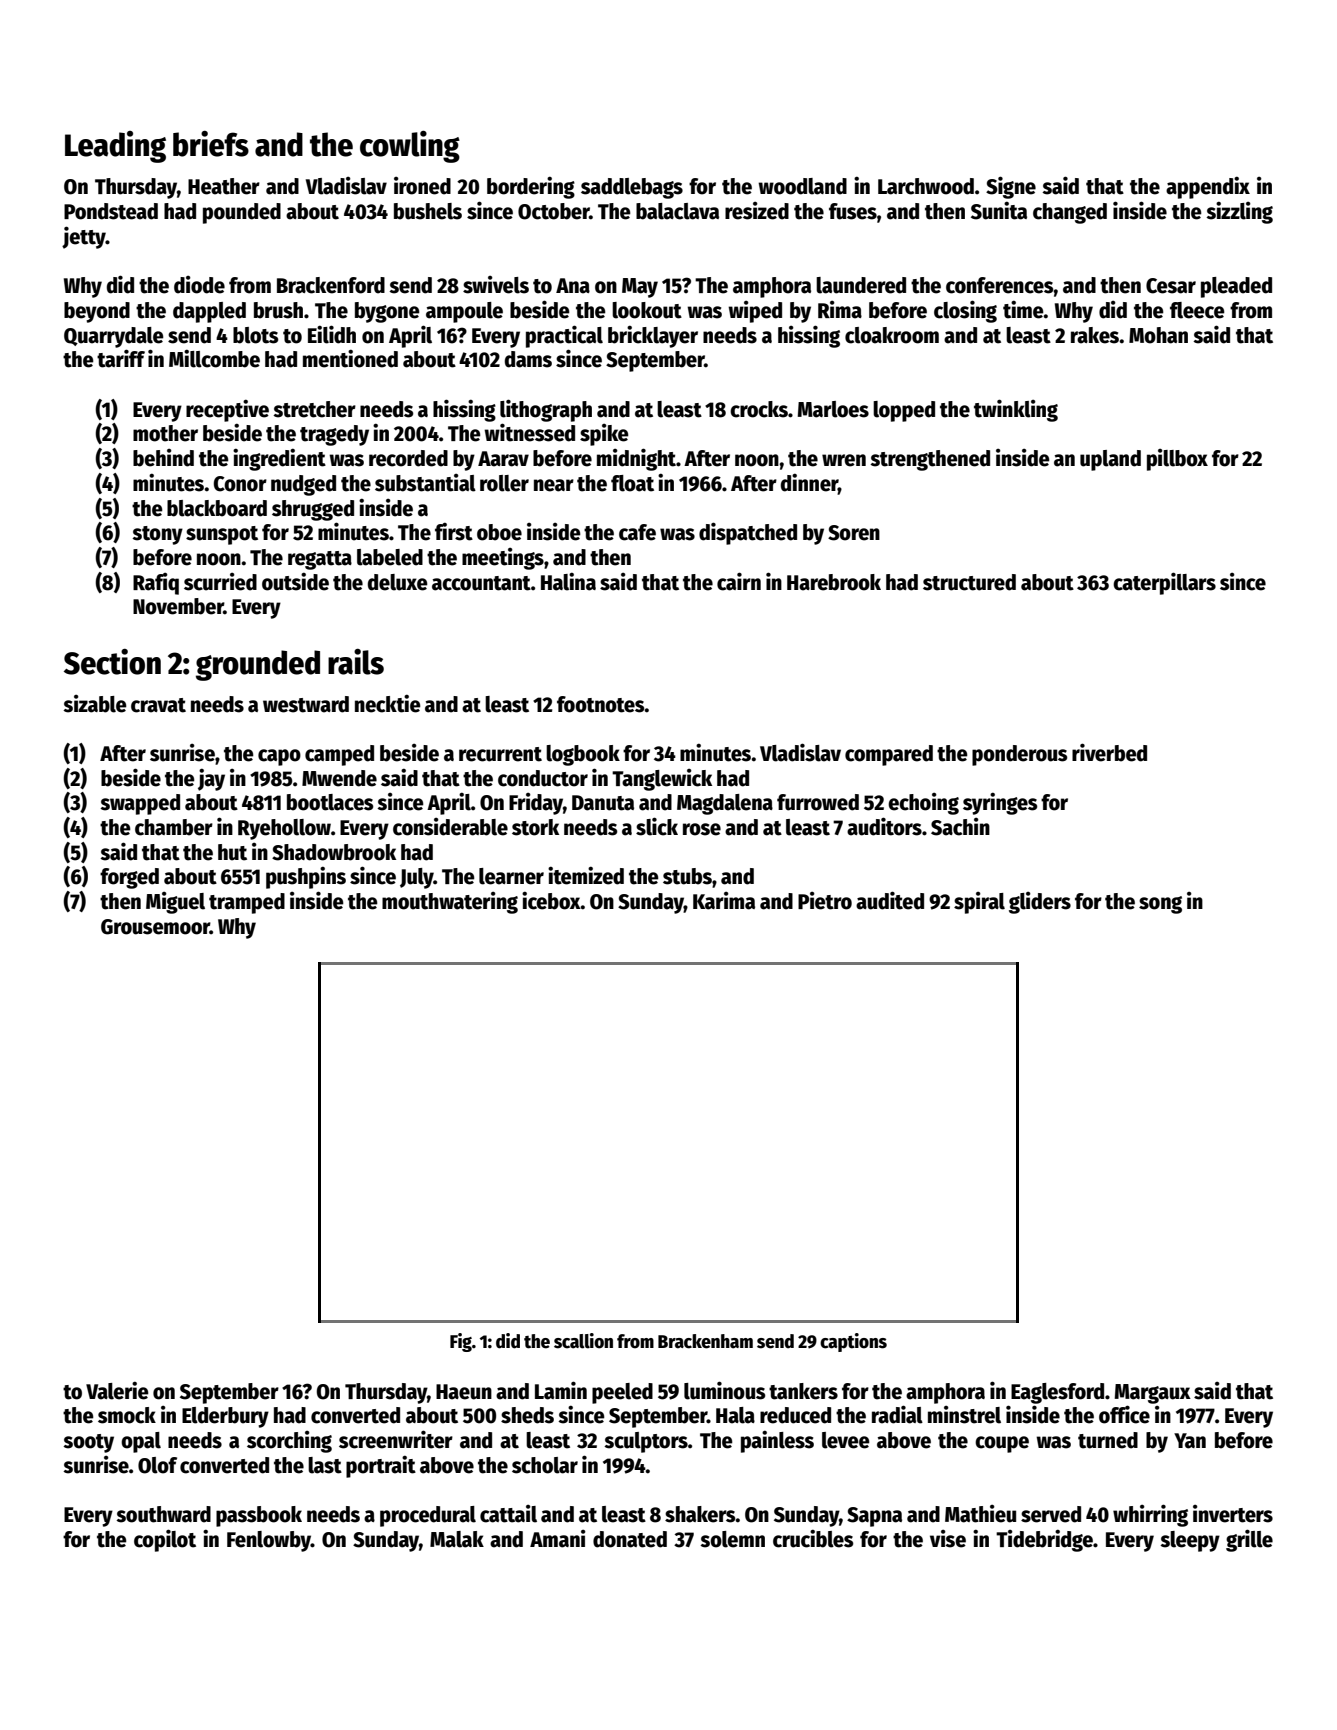 The height and width of the screenshot is (1730, 1337). Describe the element at coordinates (112, 662) in the screenshot. I see `Section` at that location.
